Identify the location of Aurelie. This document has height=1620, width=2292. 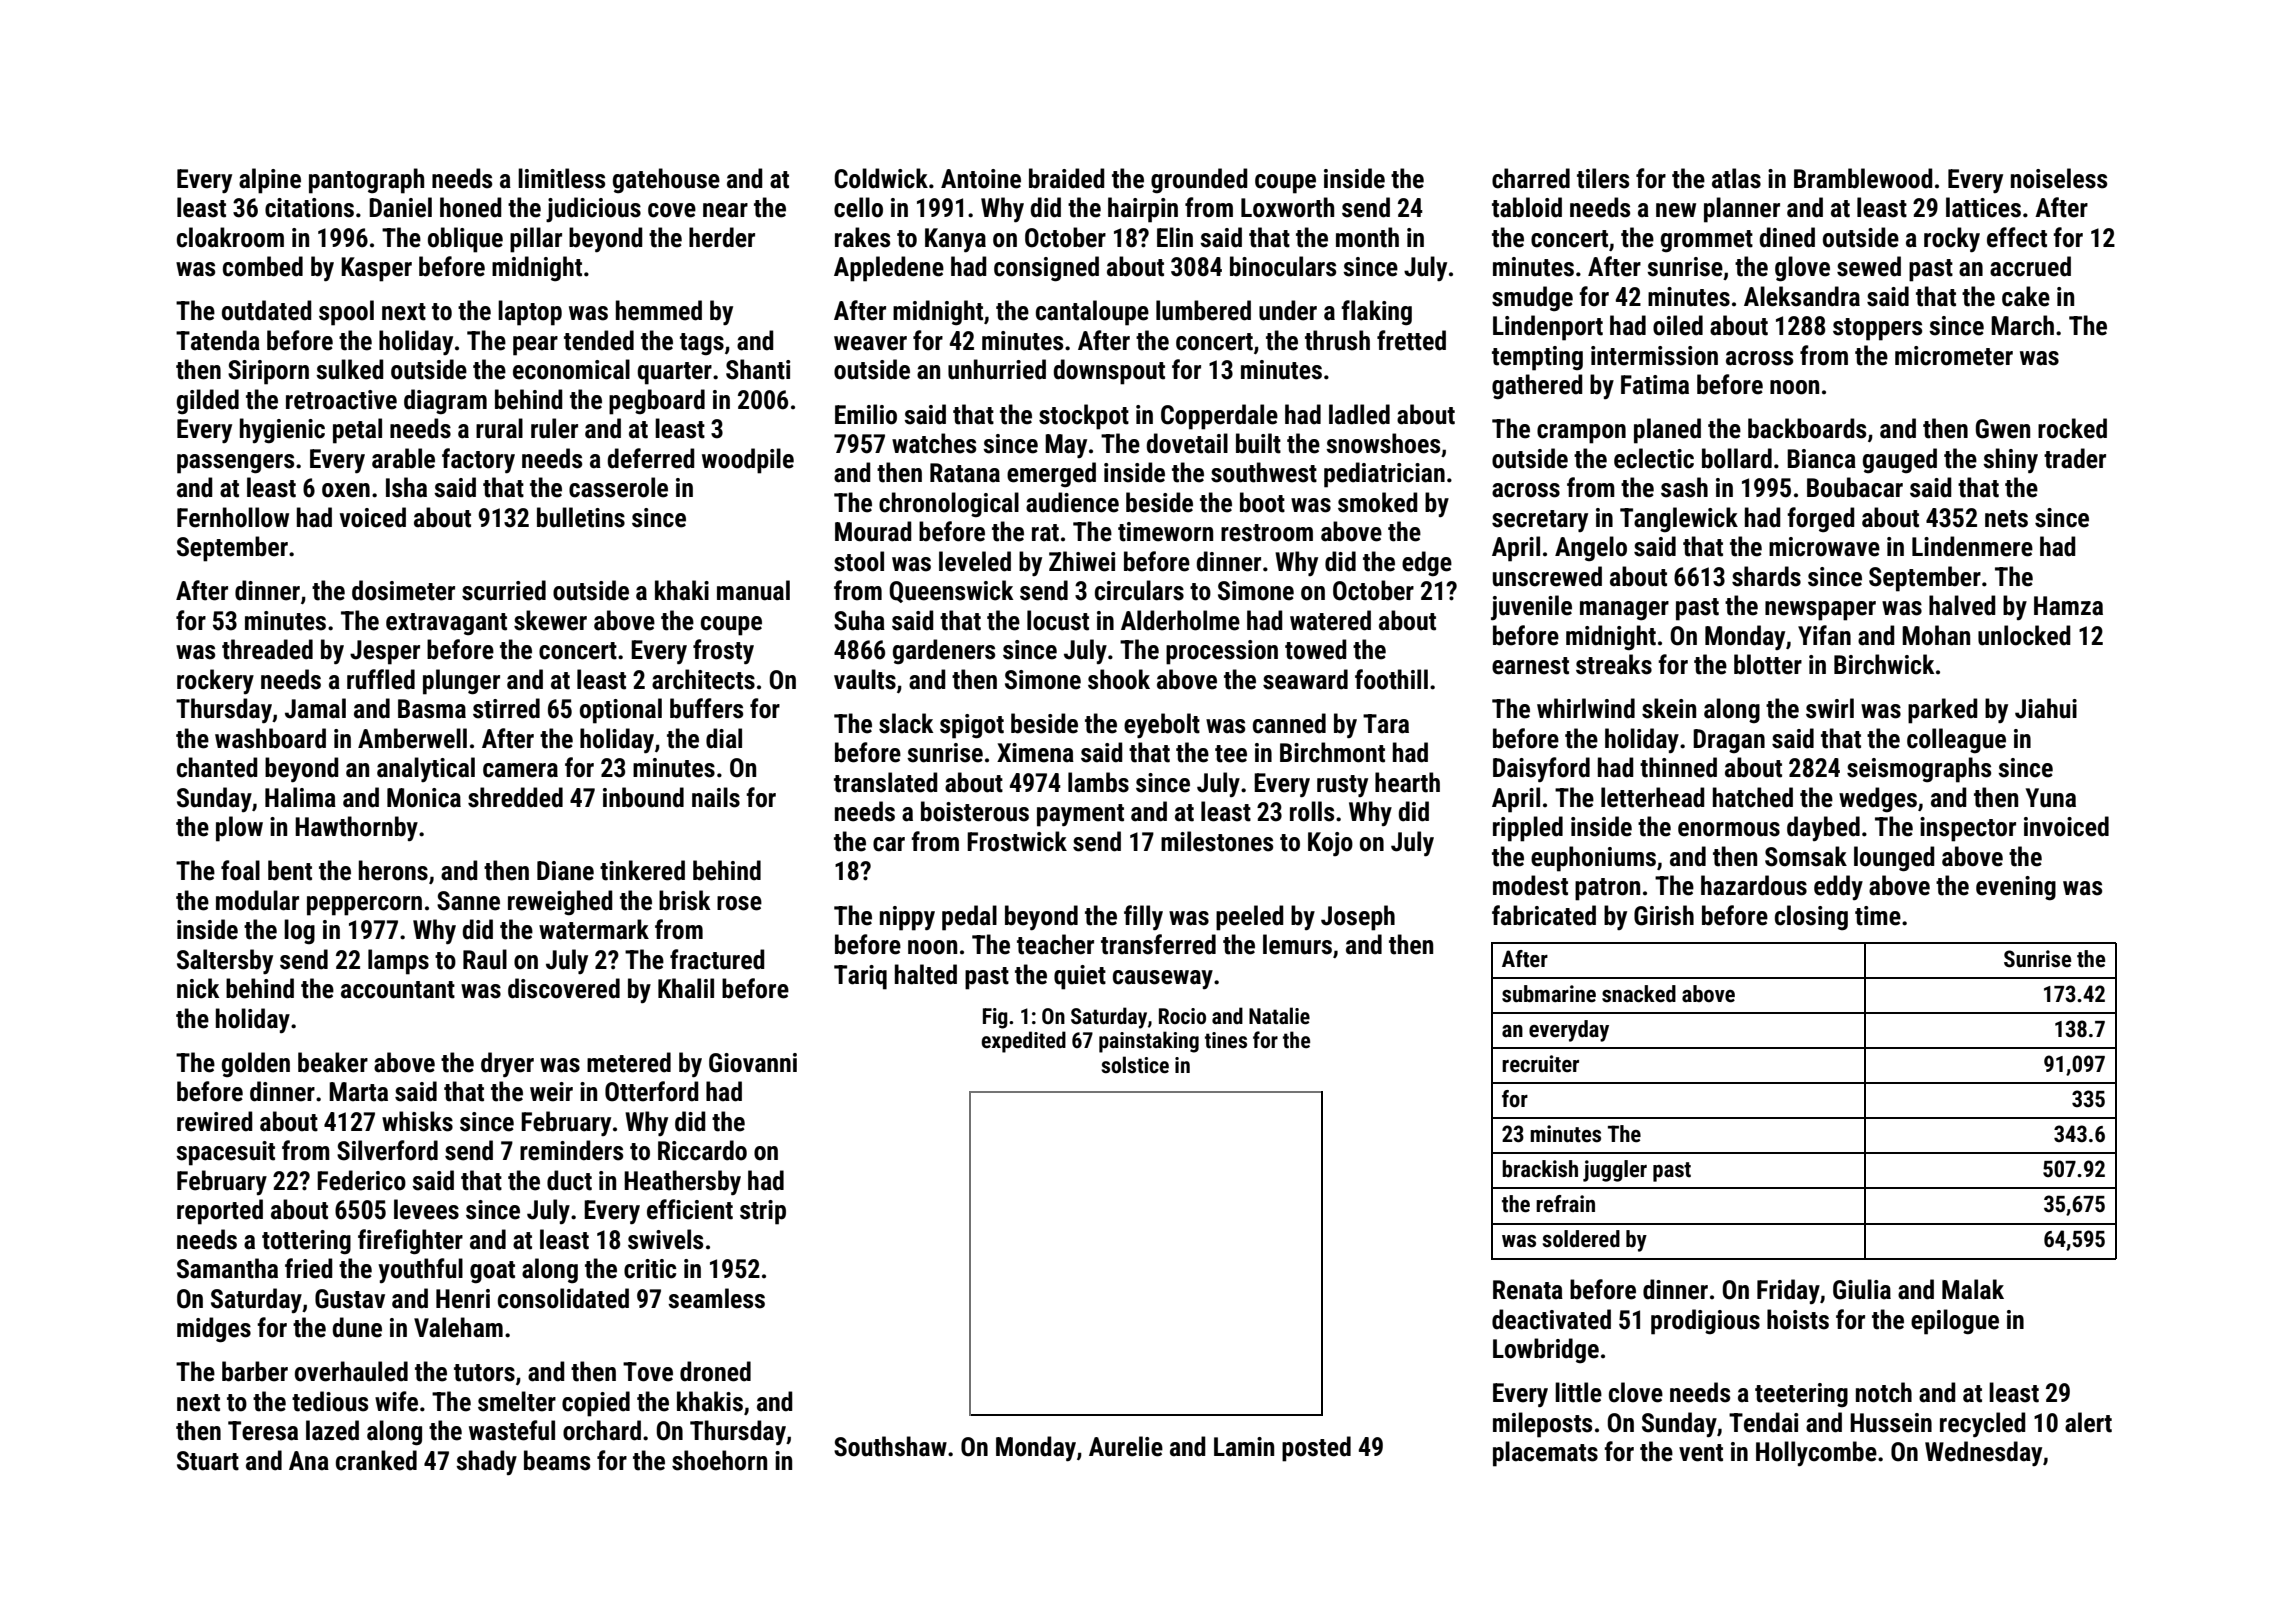
(1126, 1446).
